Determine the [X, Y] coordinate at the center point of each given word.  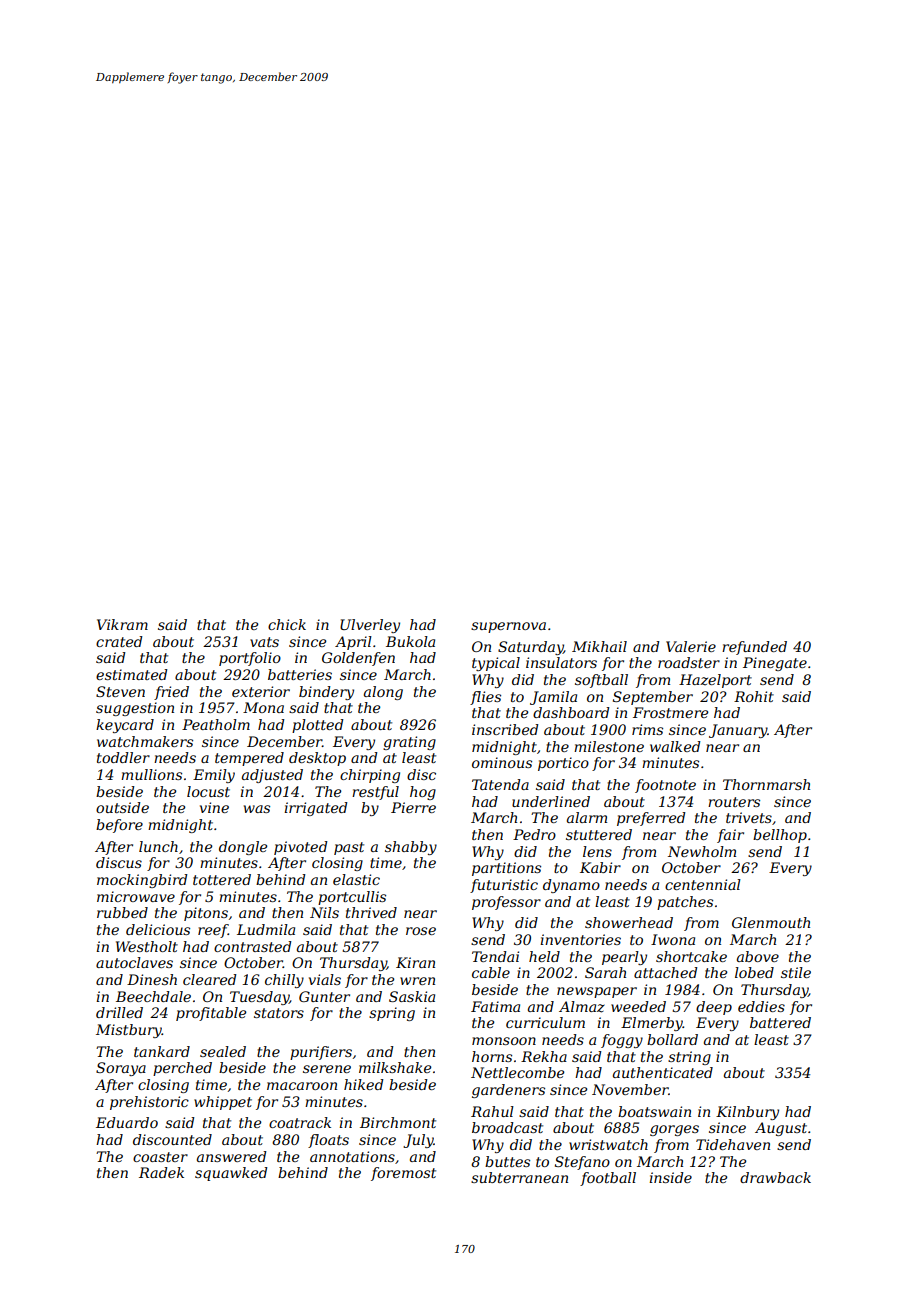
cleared [209, 979]
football [608, 1179]
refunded [754, 648]
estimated [131, 674]
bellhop [780, 836]
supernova [508, 627]
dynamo [571, 886]
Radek [161, 1172]
